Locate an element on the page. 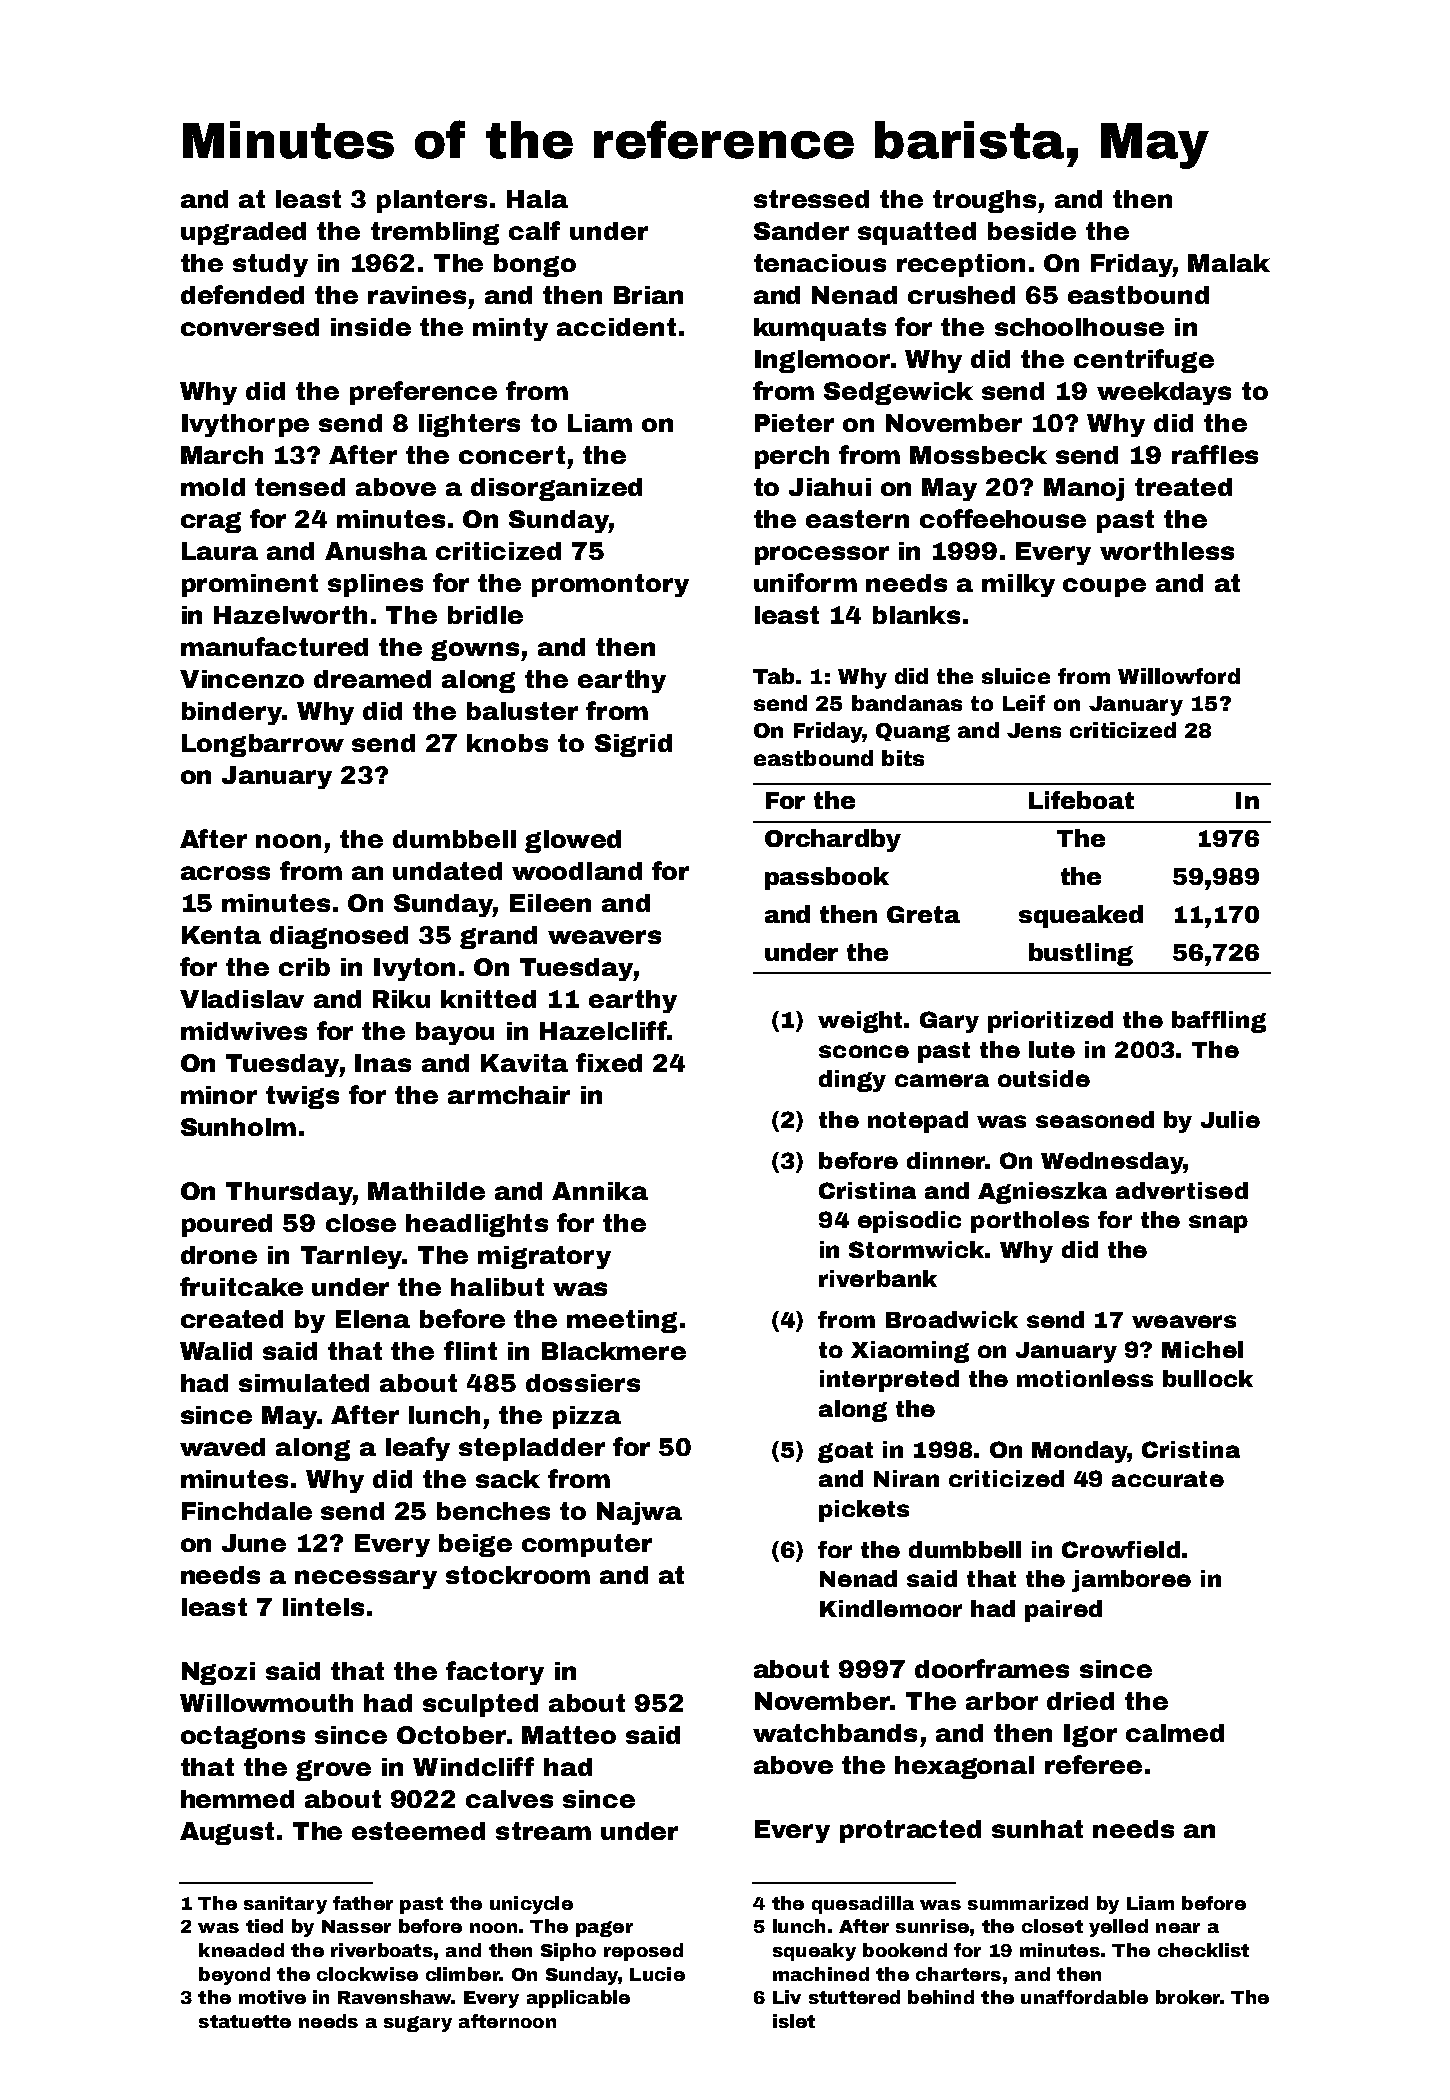 The width and height of the page is (1450, 2100). bindery is located at coordinates (232, 713).
